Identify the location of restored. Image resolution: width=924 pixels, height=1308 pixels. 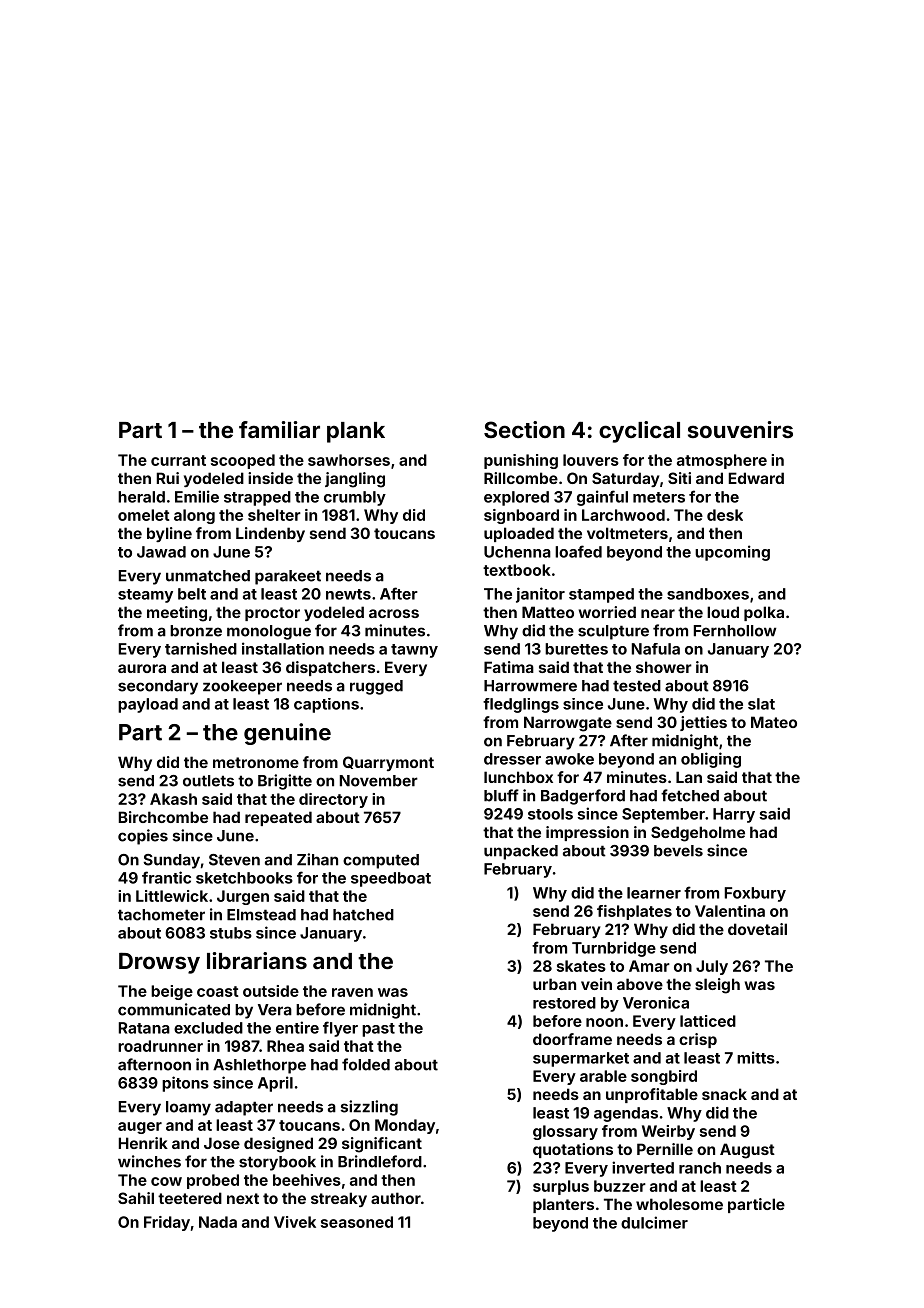
(564, 1003).
